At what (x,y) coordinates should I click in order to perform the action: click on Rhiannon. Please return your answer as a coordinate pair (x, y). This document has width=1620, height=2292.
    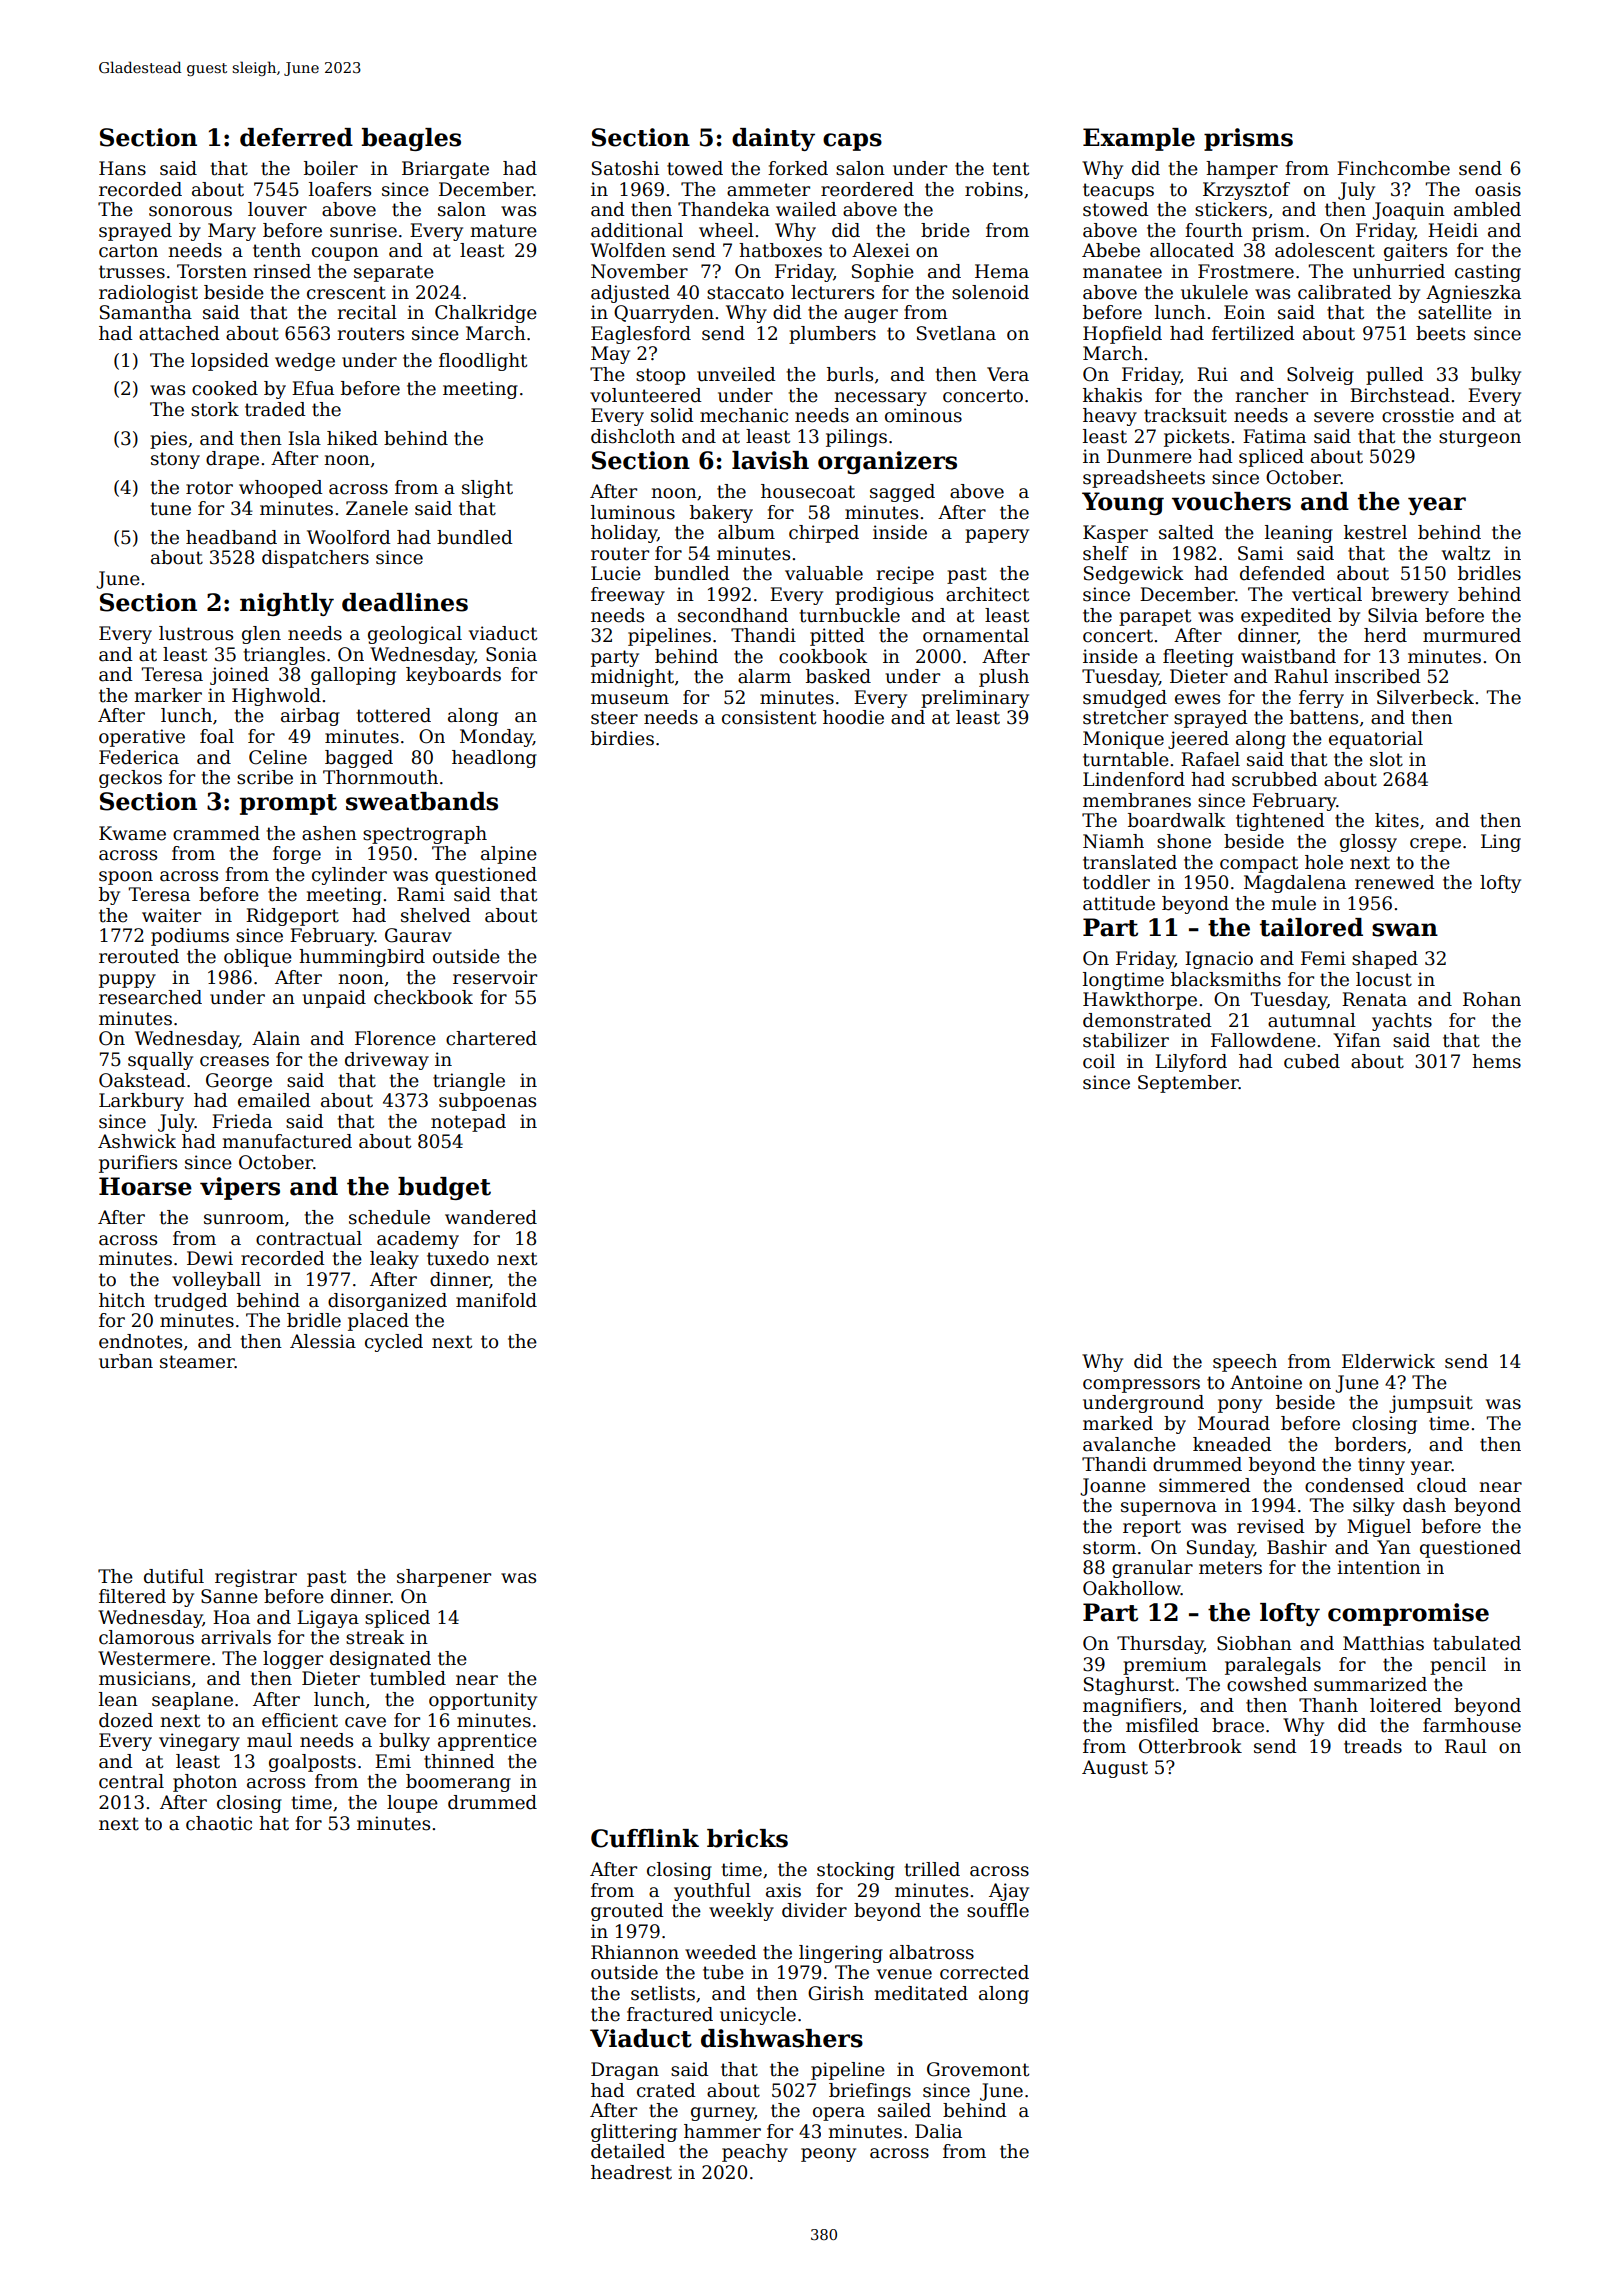
    Looking at the image, I should click on (635, 1952).
